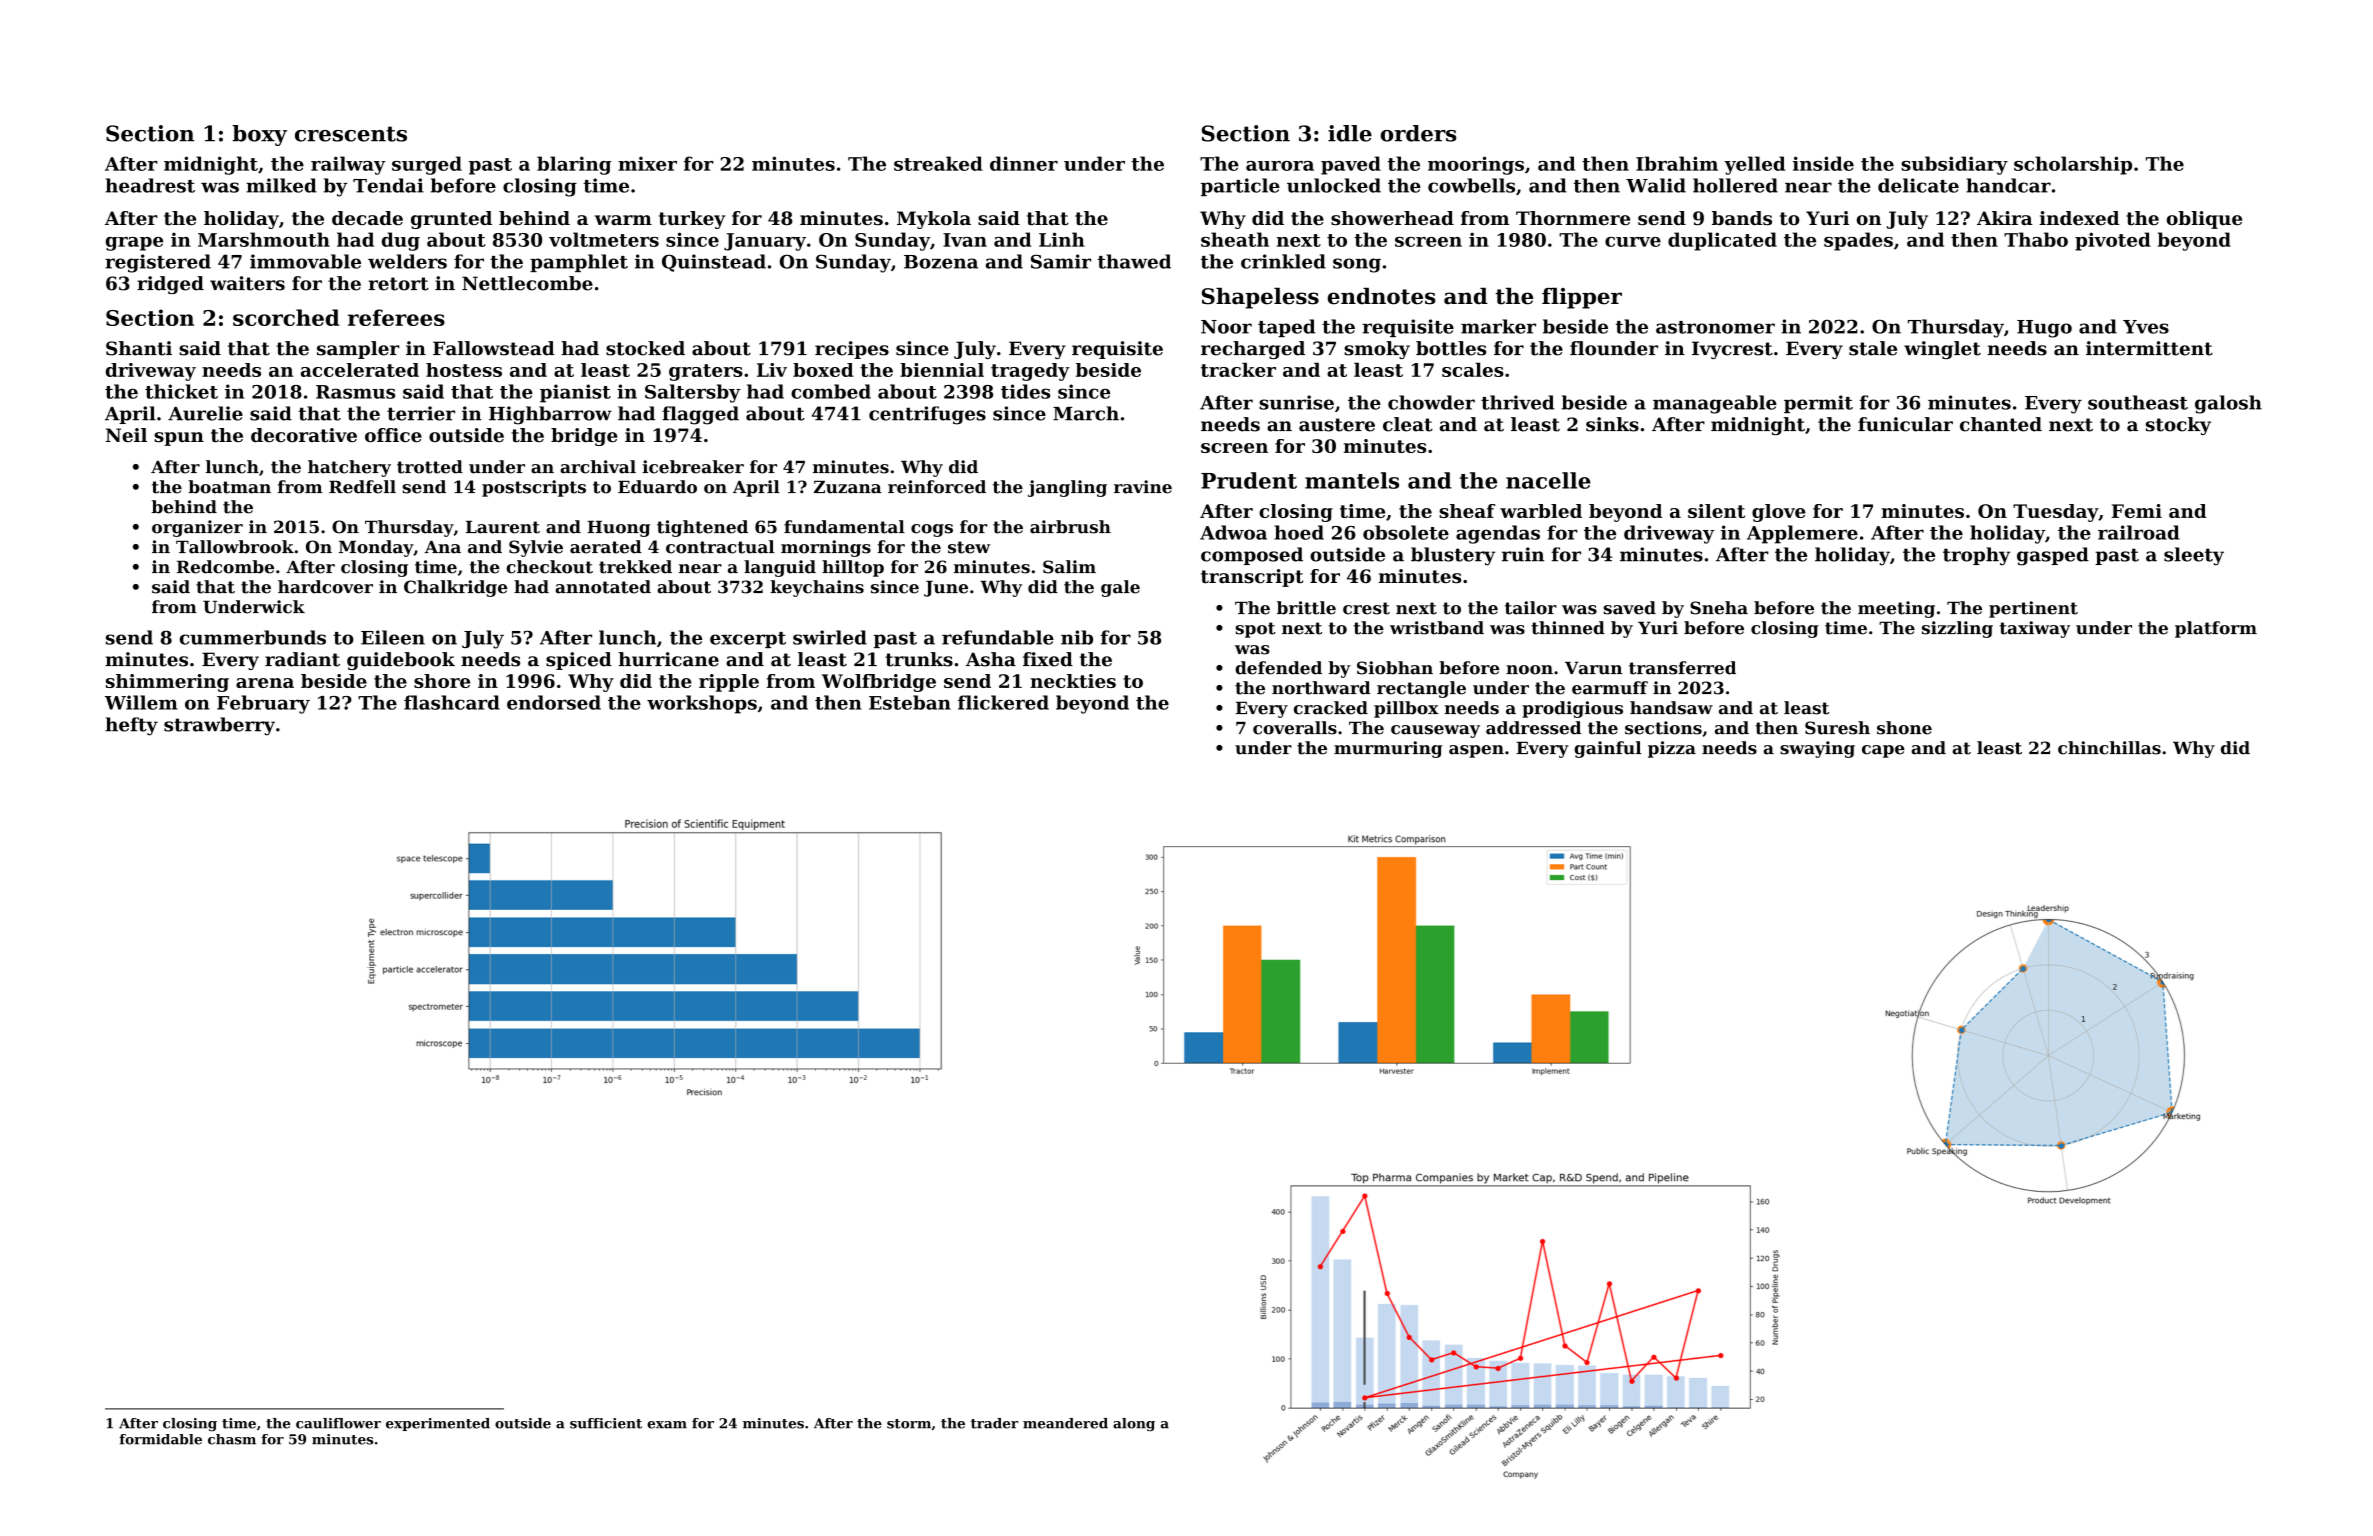 Image resolution: width=2373 pixels, height=1536 pixels. Describe the element at coordinates (1065, 1423) in the document. I see `meandered` at that location.
